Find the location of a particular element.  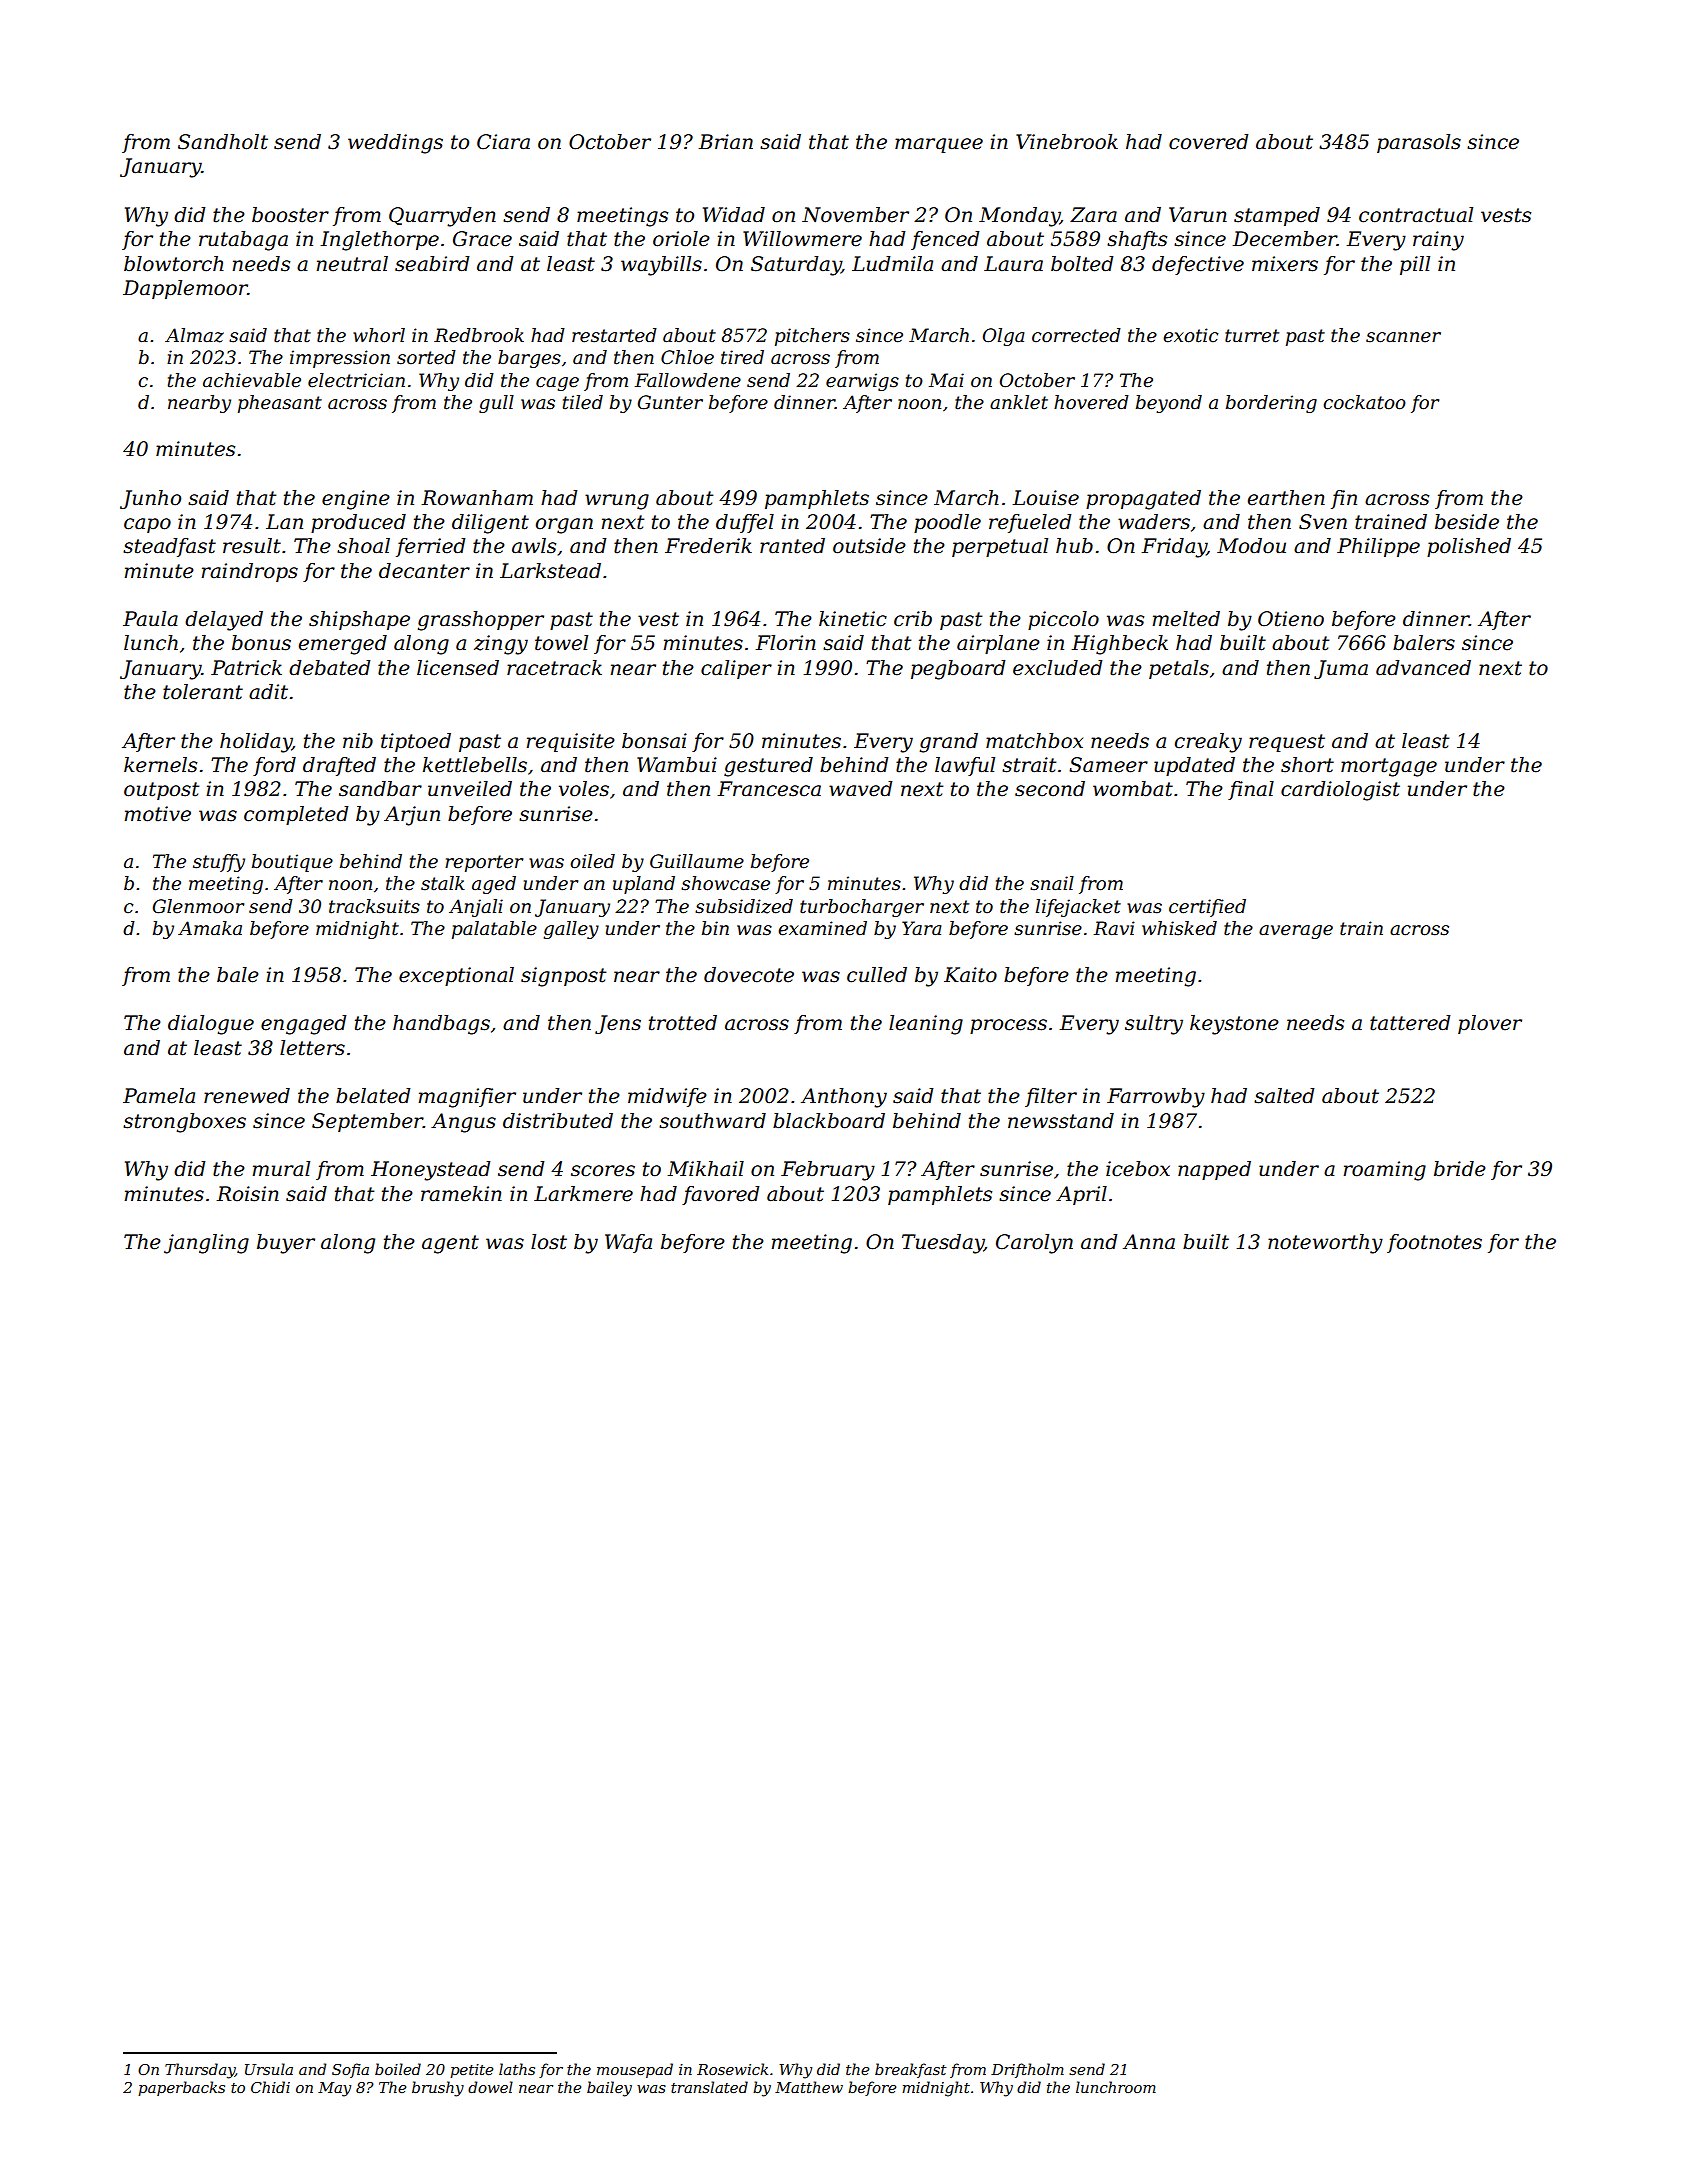

weddings is located at coordinates (395, 144).
